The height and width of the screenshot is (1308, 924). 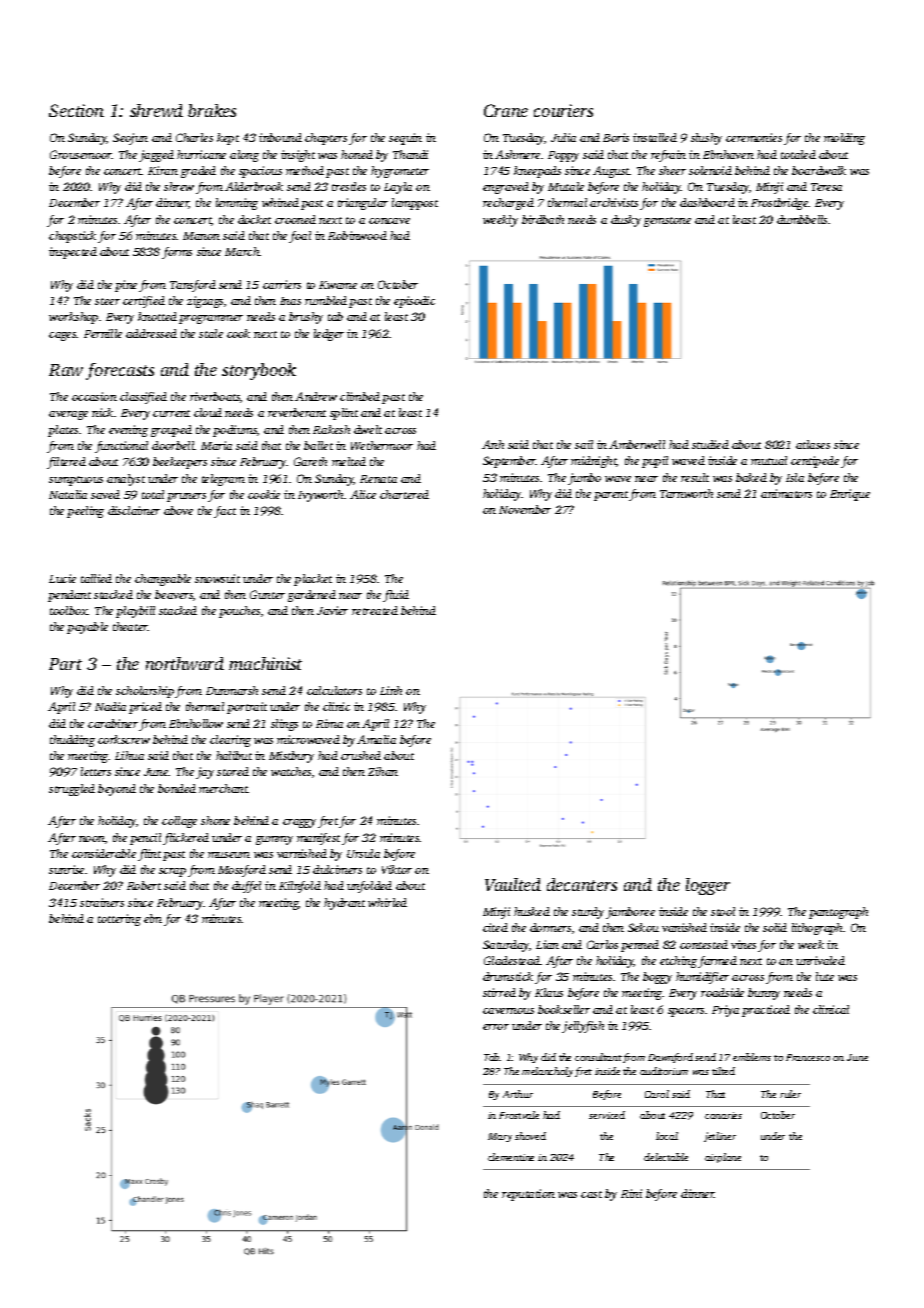 I want to click on molding, so click(x=844, y=139).
